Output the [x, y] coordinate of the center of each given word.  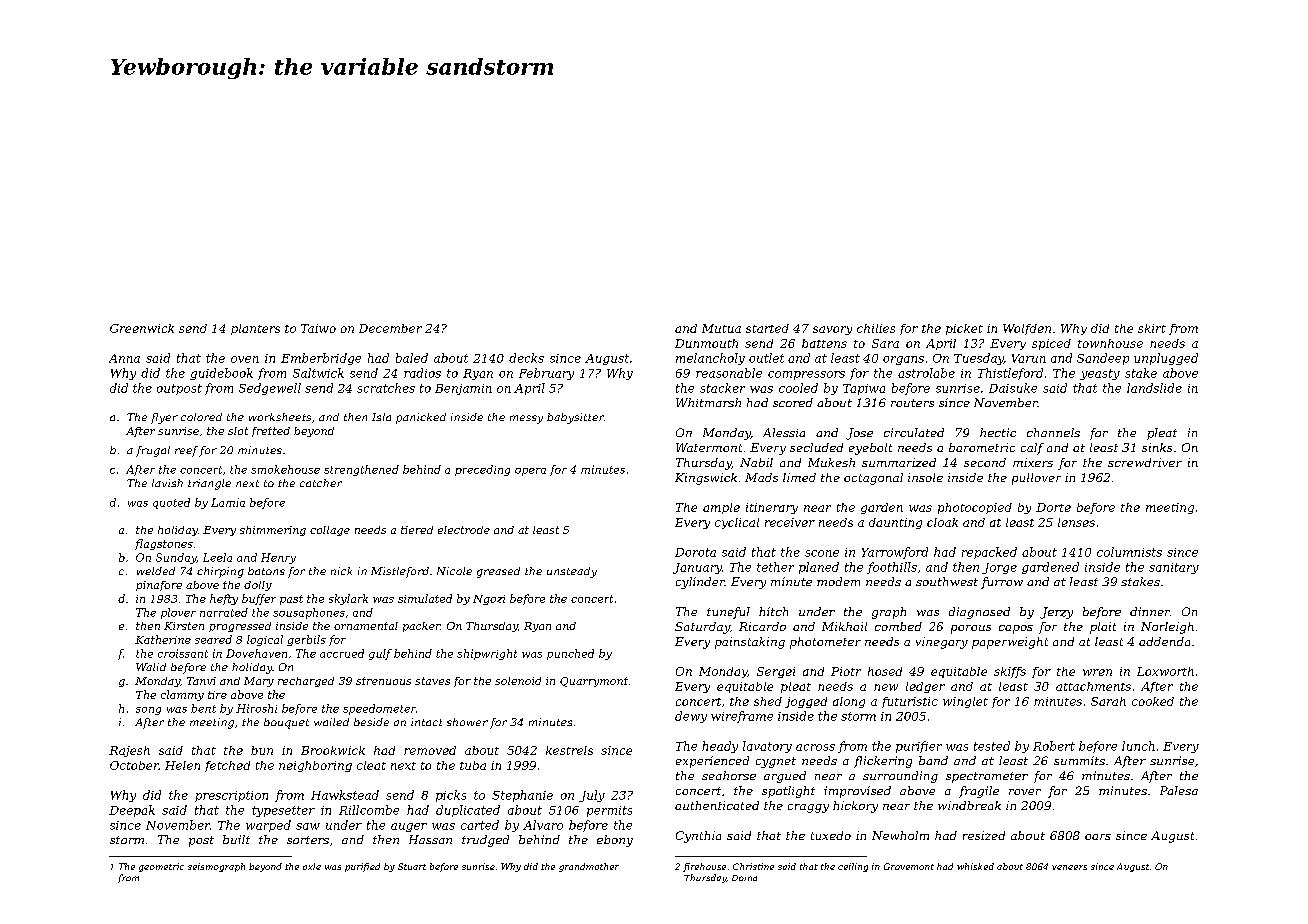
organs [903, 360]
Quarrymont [594, 682]
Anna [124, 358]
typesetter [283, 811]
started [767, 328]
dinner [1150, 611]
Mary [259, 682]
